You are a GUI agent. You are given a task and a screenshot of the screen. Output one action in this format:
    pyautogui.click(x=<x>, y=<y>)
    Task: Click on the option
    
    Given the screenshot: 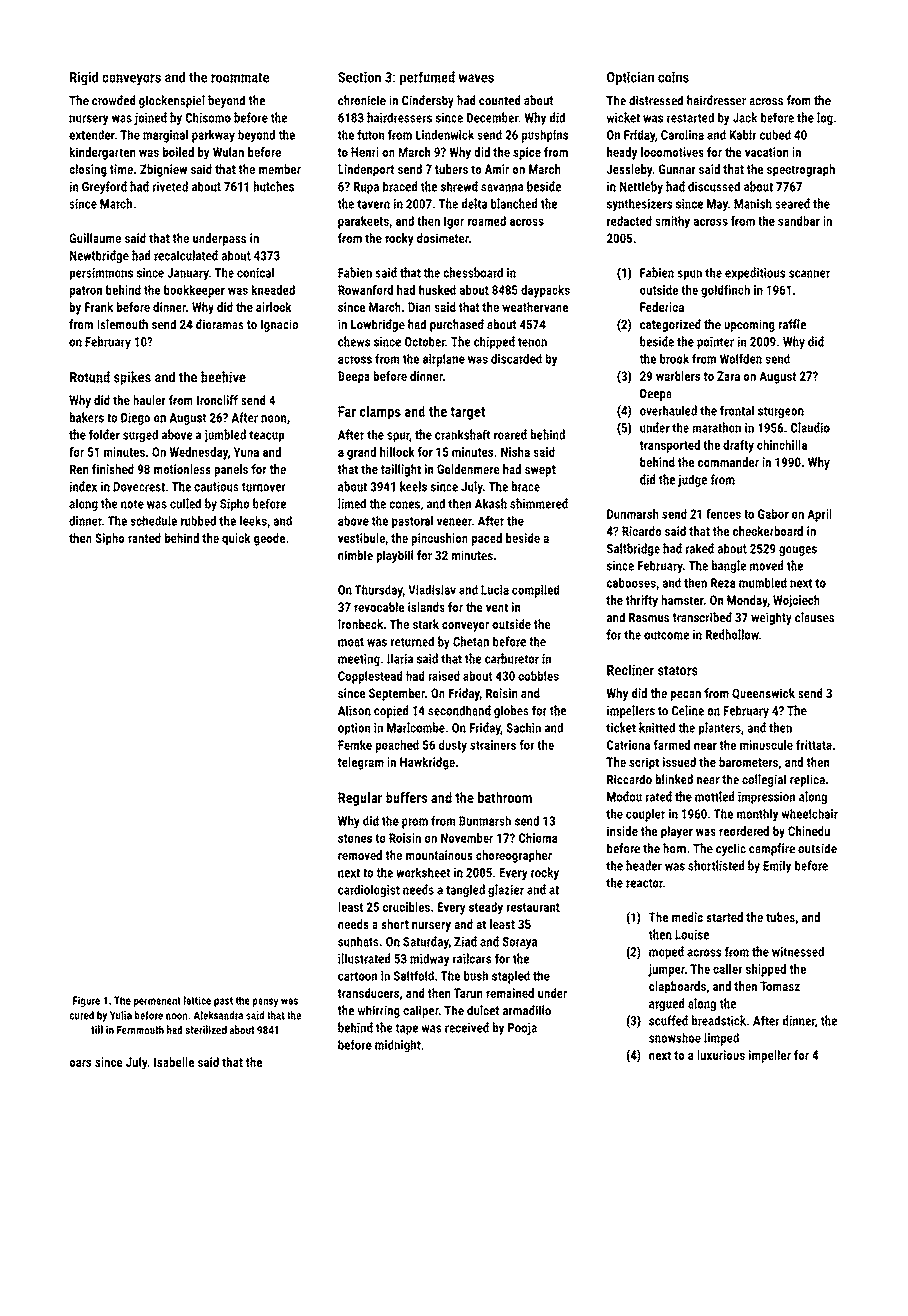 What is the action you would take?
    pyautogui.click(x=354, y=729)
